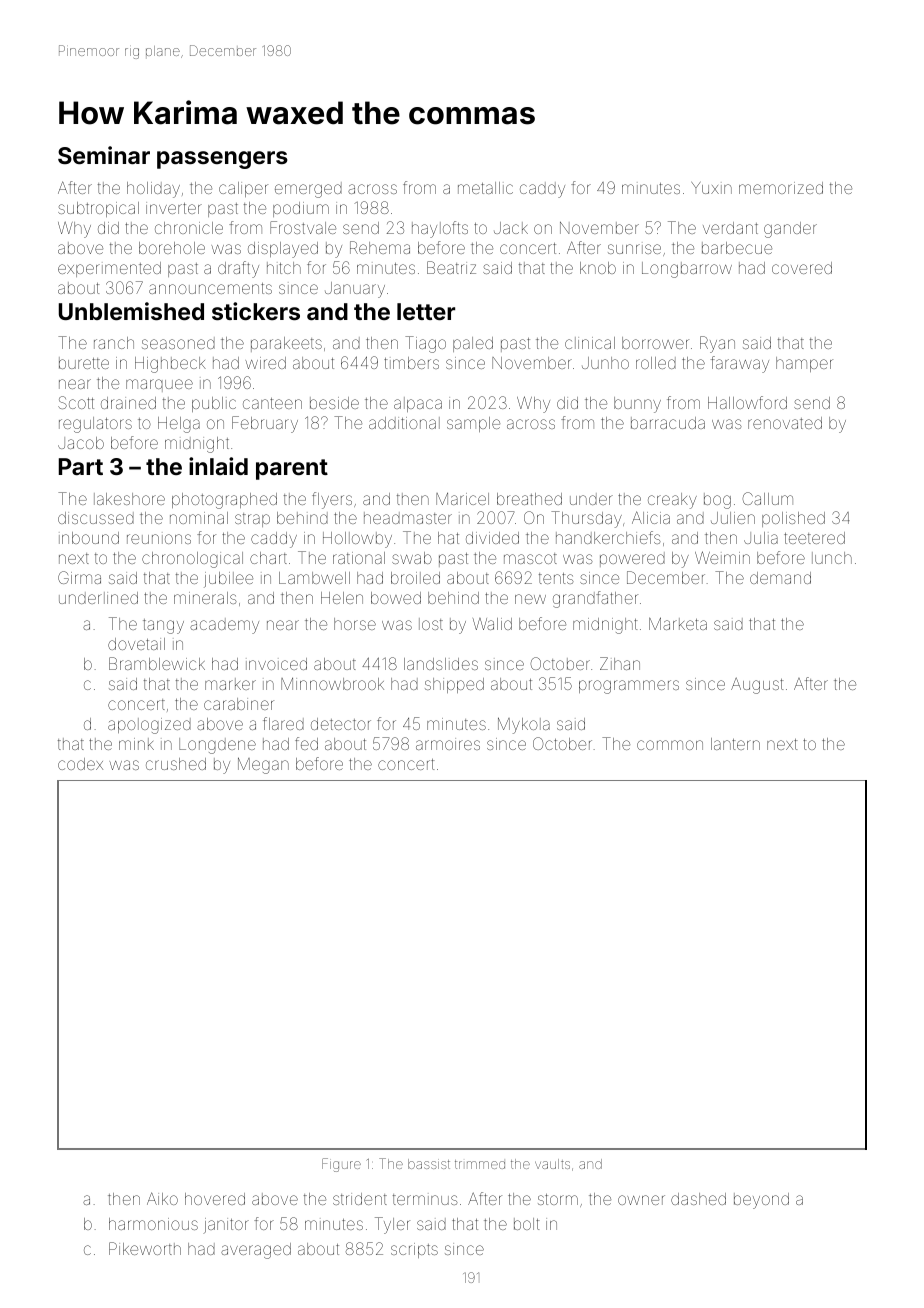 The height and width of the document is (1308, 924). I want to click on subtropical, so click(98, 209).
